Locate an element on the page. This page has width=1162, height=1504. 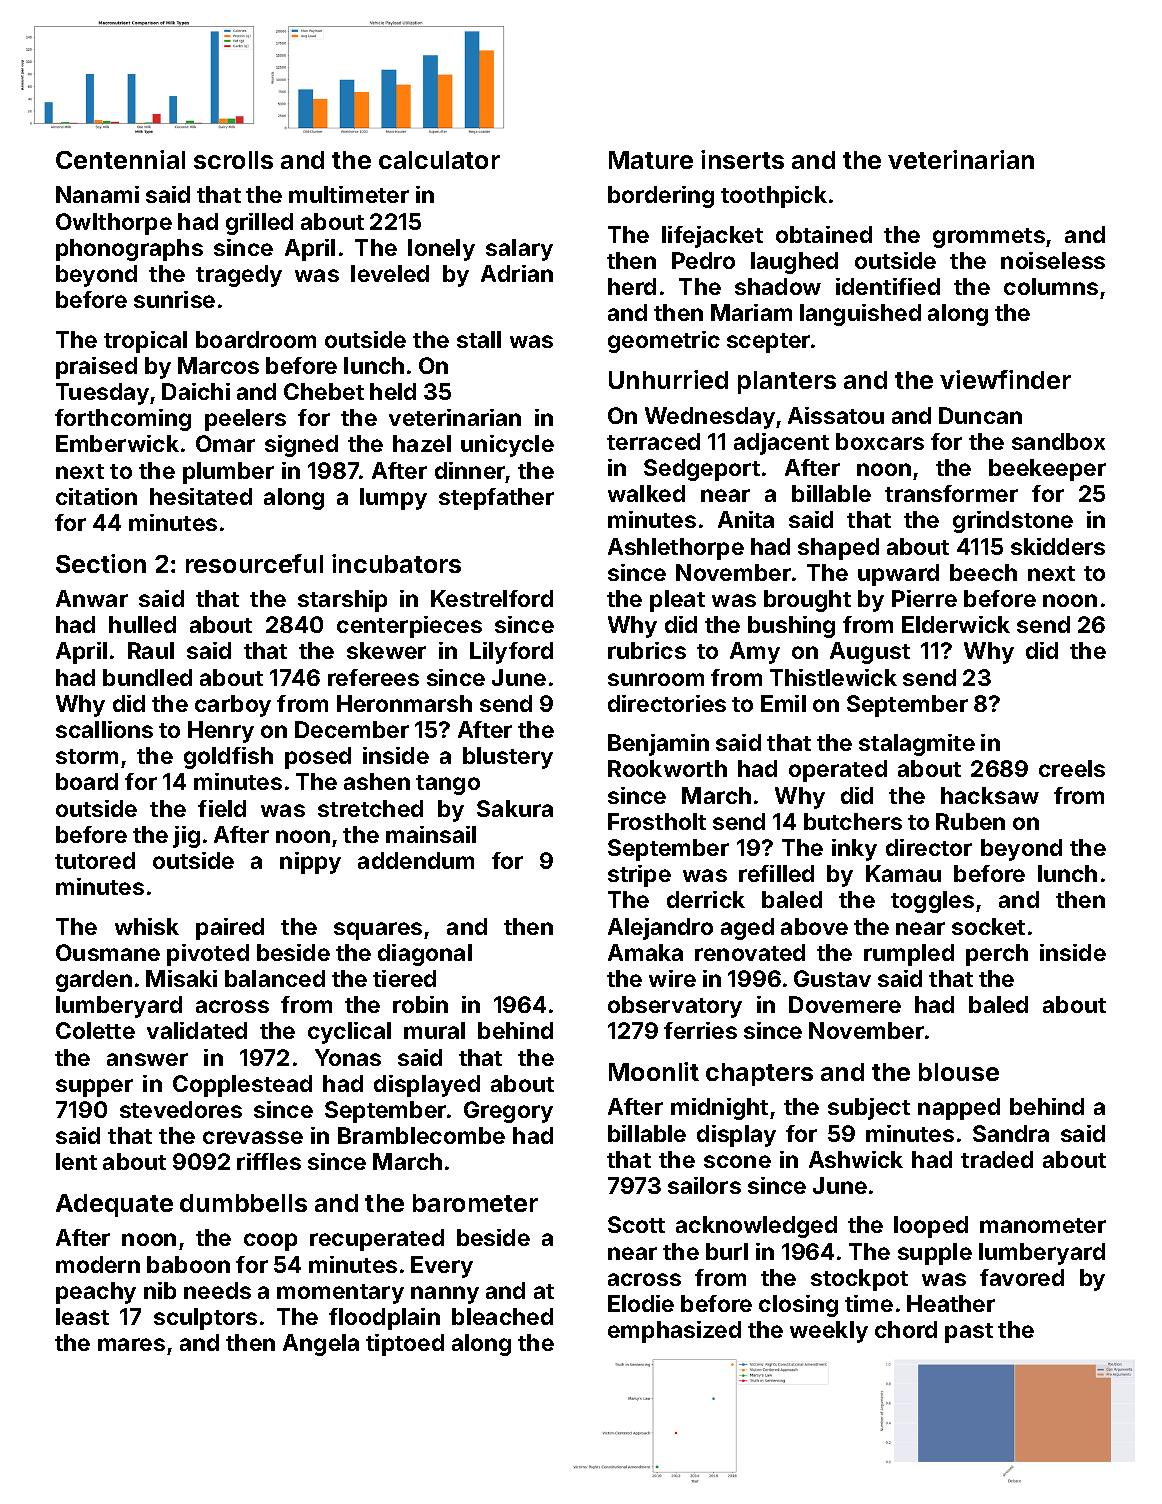
Anita is located at coordinates (746, 519).
